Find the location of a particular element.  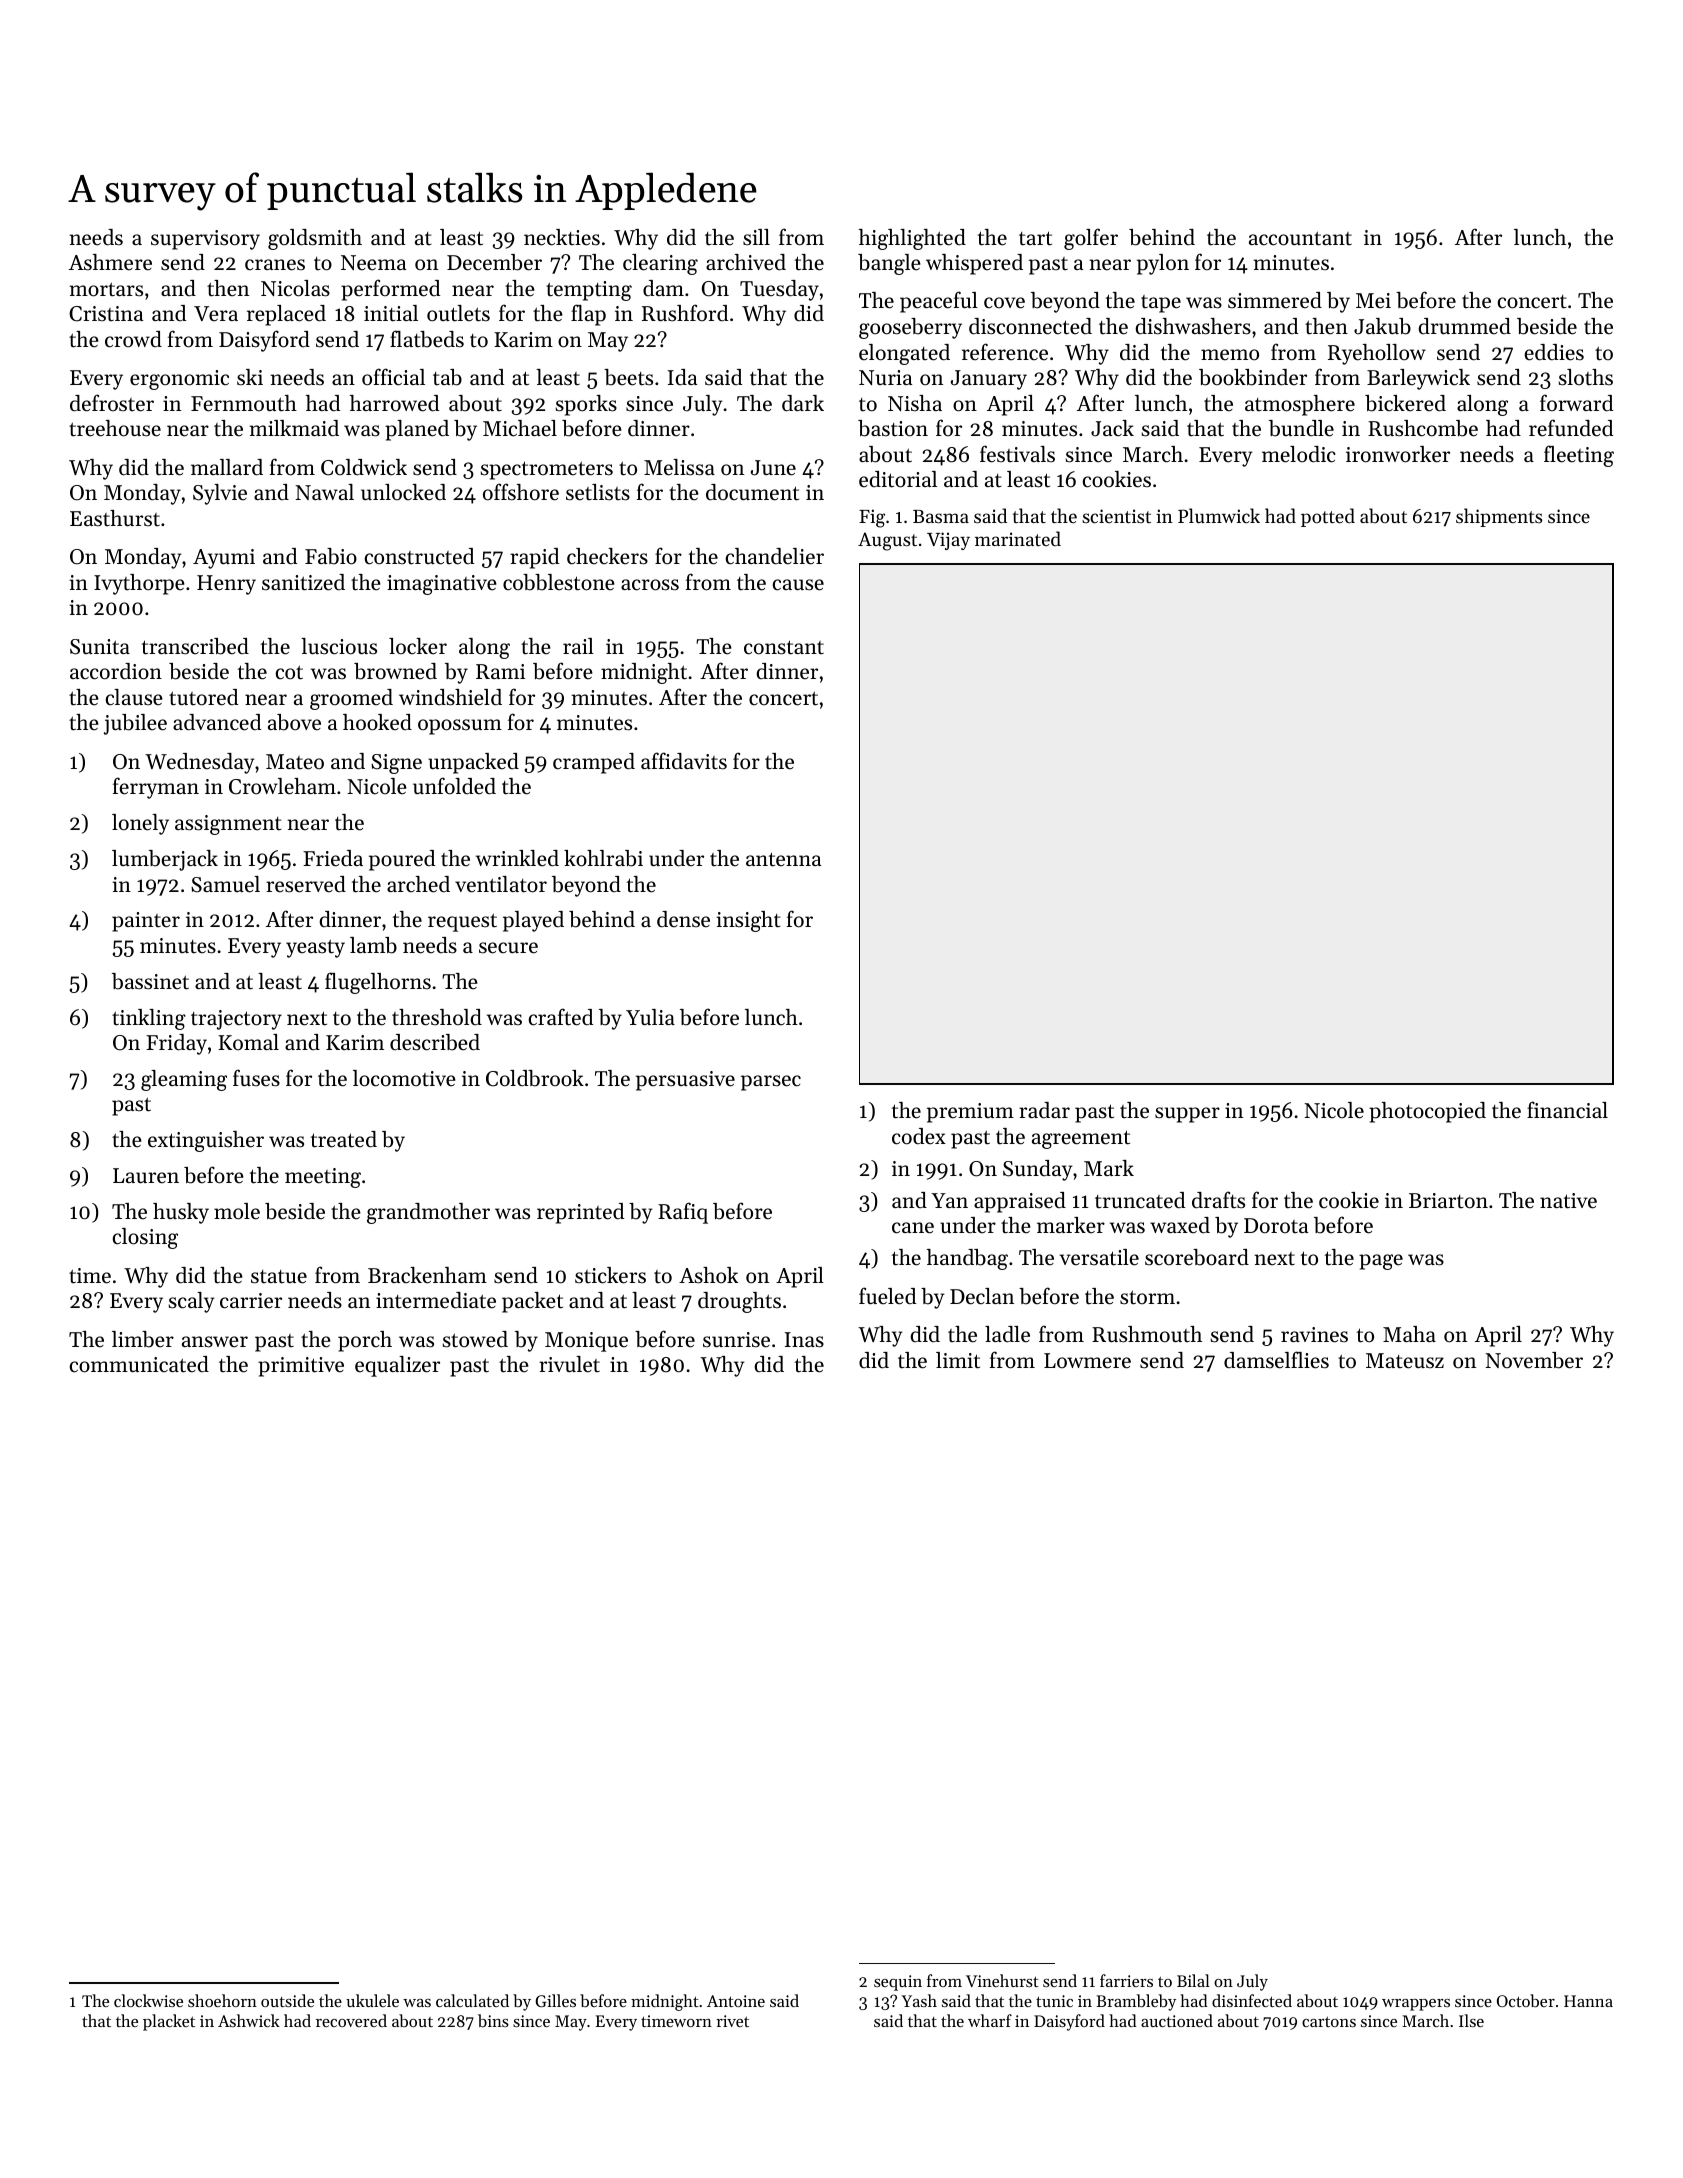

supervisory is located at coordinates (205, 240).
